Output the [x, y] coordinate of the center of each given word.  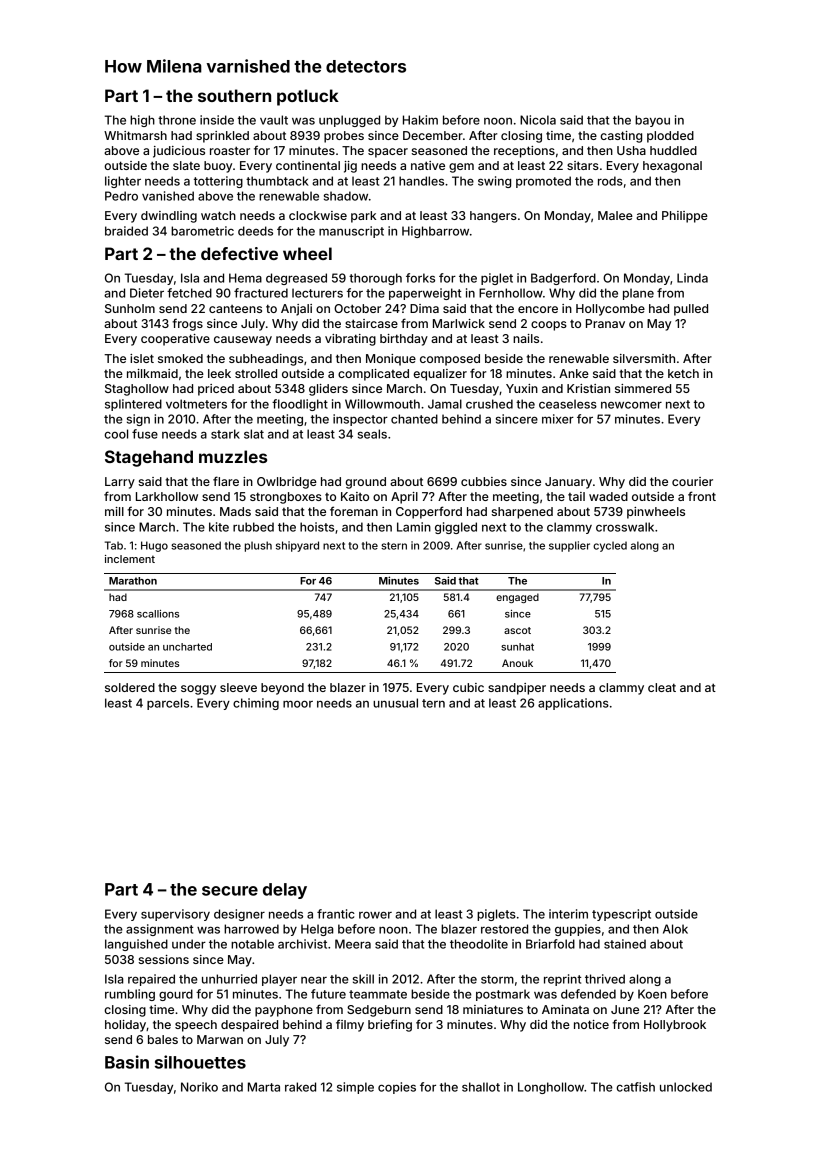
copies [397, 1088]
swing [494, 182]
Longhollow [551, 1088]
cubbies [484, 481]
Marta [264, 1087]
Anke [574, 373]
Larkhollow [167, 496]
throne [177, 120]
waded [608, 496]
